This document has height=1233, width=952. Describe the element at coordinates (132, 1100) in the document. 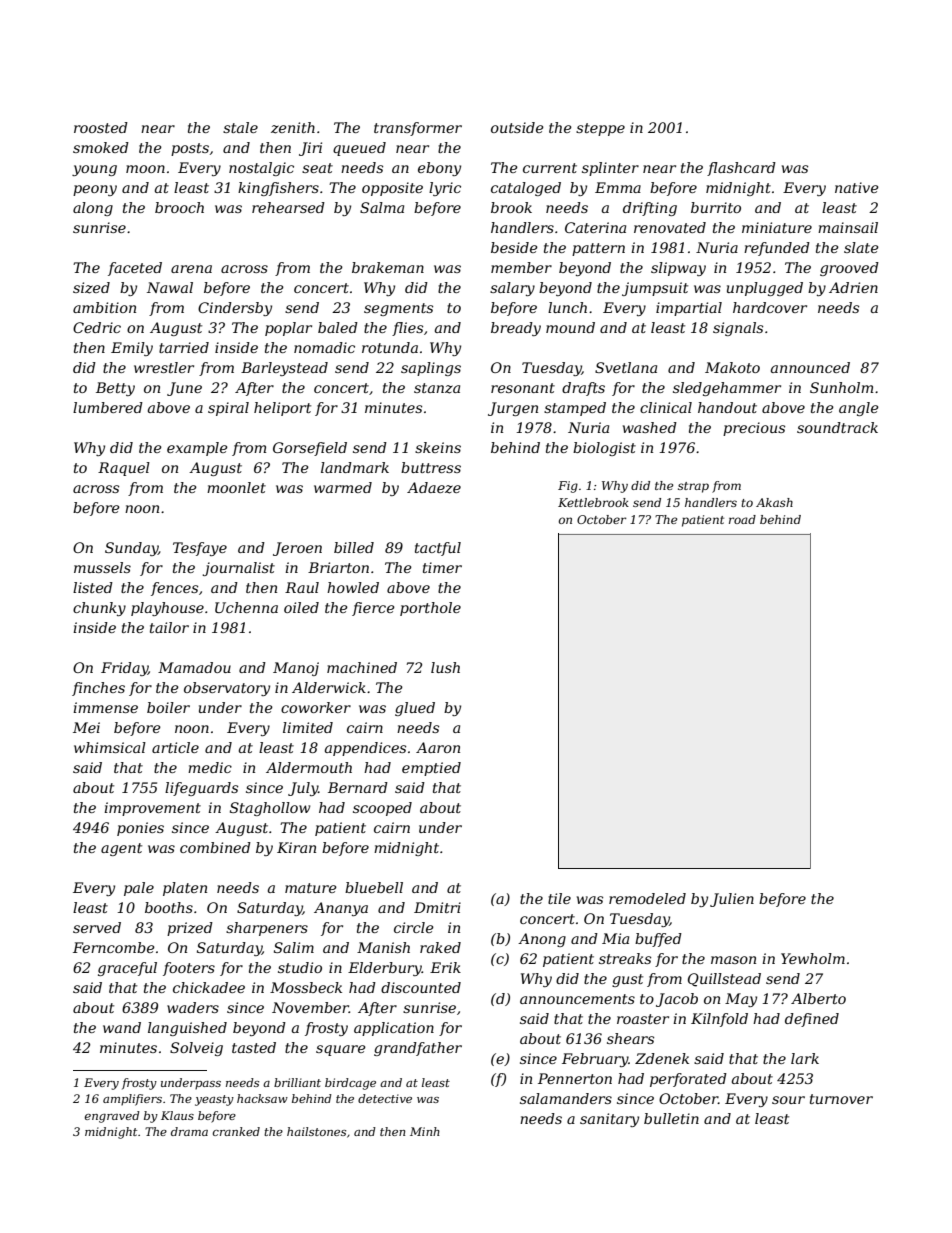

I see `amplifiers` at that location.
